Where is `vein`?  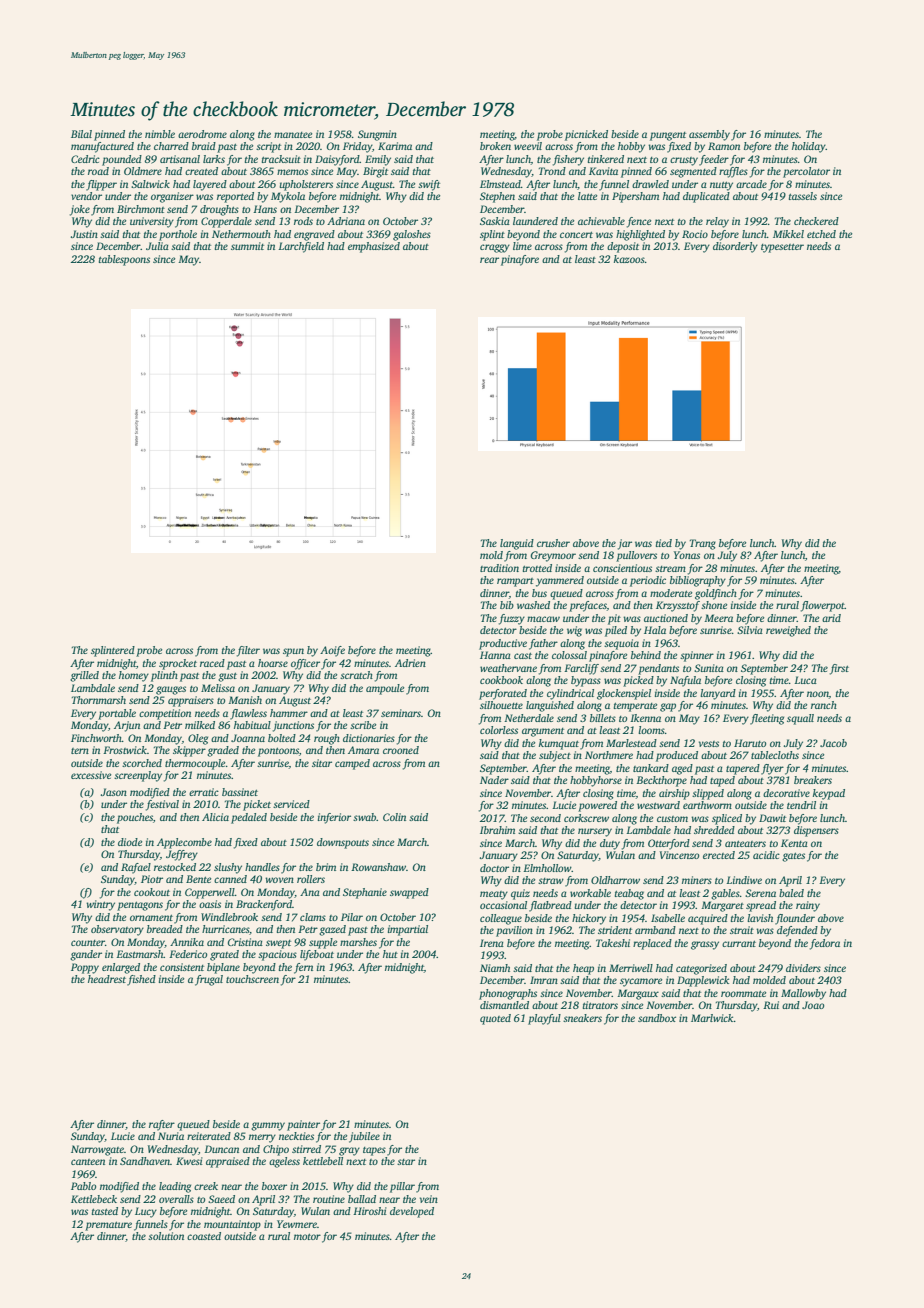 vein is located at coordinates (429, 1199).
